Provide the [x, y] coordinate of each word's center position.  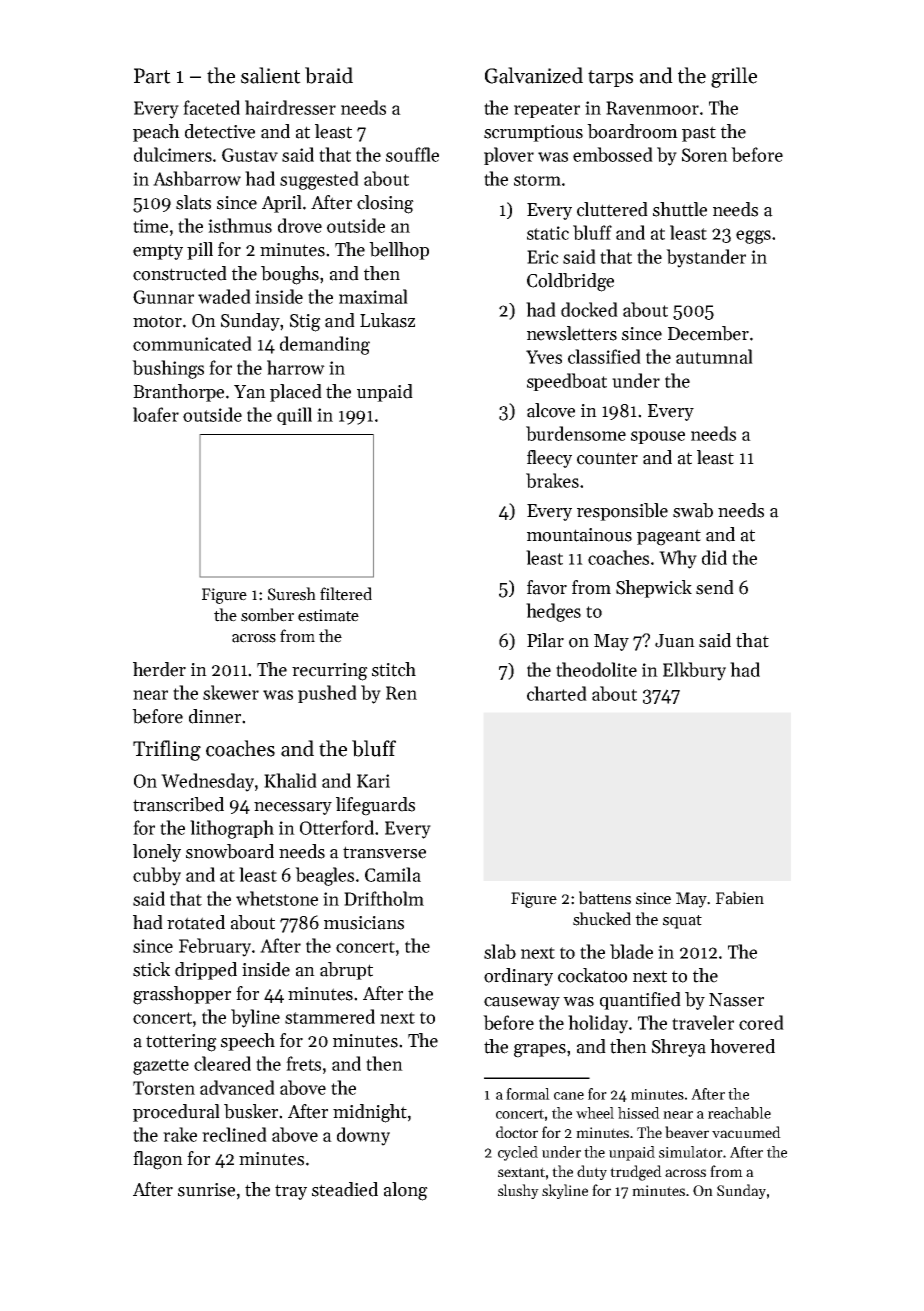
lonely [157, 853]
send [715, 587]
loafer [156, 414]
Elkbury [694, 671]
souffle [412, 154]
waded [224, 296]
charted [557, 693]
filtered [346, 594]
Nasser [736, 1000]
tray [291, 1192]
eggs [753, 237]
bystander [706, 258]
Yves [544, 357]
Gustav [250, 155]
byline [255, 1018]
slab [500, 951]
